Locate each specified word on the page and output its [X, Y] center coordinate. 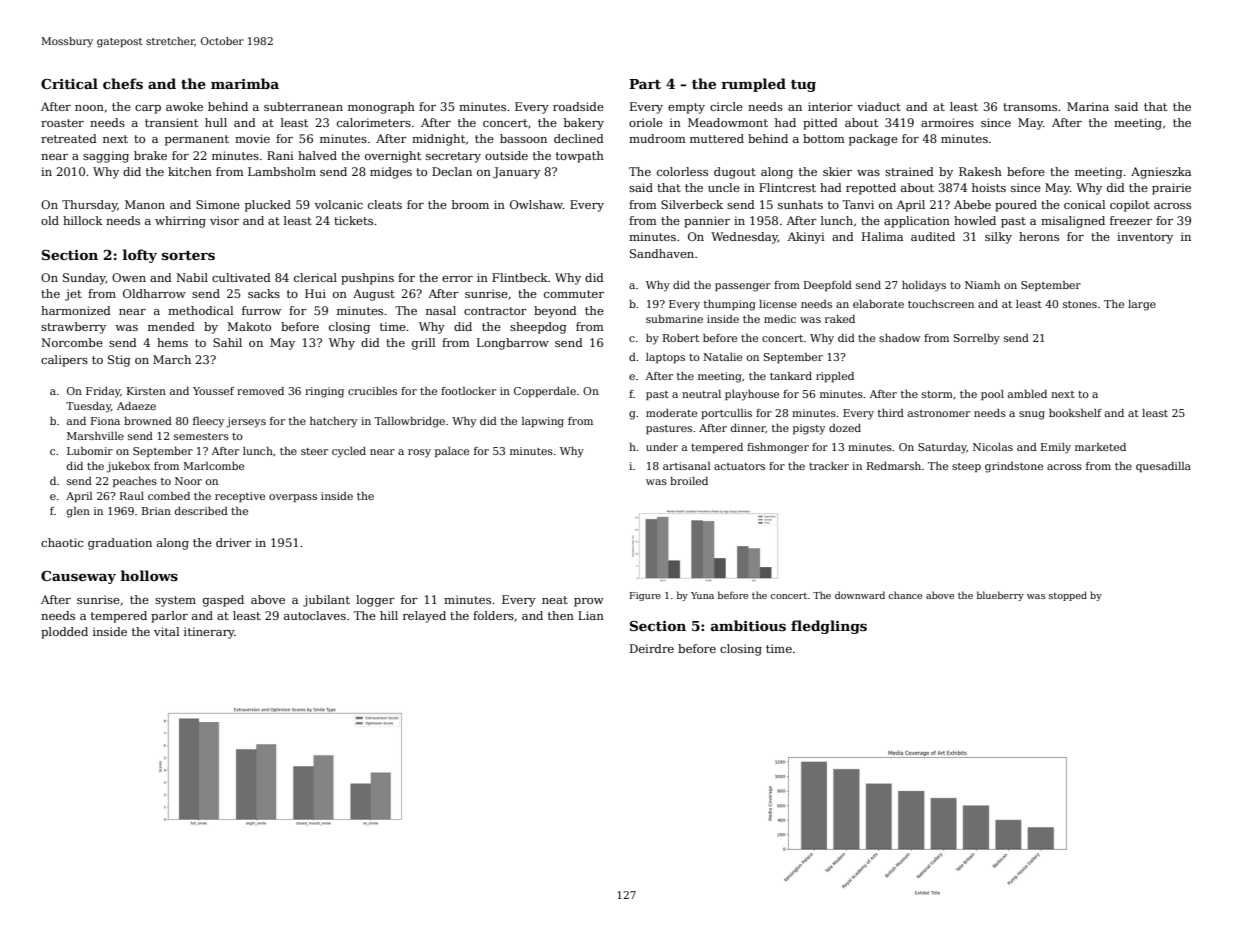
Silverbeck [692, 204]
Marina [1088, 106]
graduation [120, 544]
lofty [140, 256]
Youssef [214, 391]
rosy [419, 453]
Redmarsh [894, 466]
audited [933, 236]
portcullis [726, 414]
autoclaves [315, 615]
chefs [123, 83]
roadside [578, 106]
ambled [1027, 394]
